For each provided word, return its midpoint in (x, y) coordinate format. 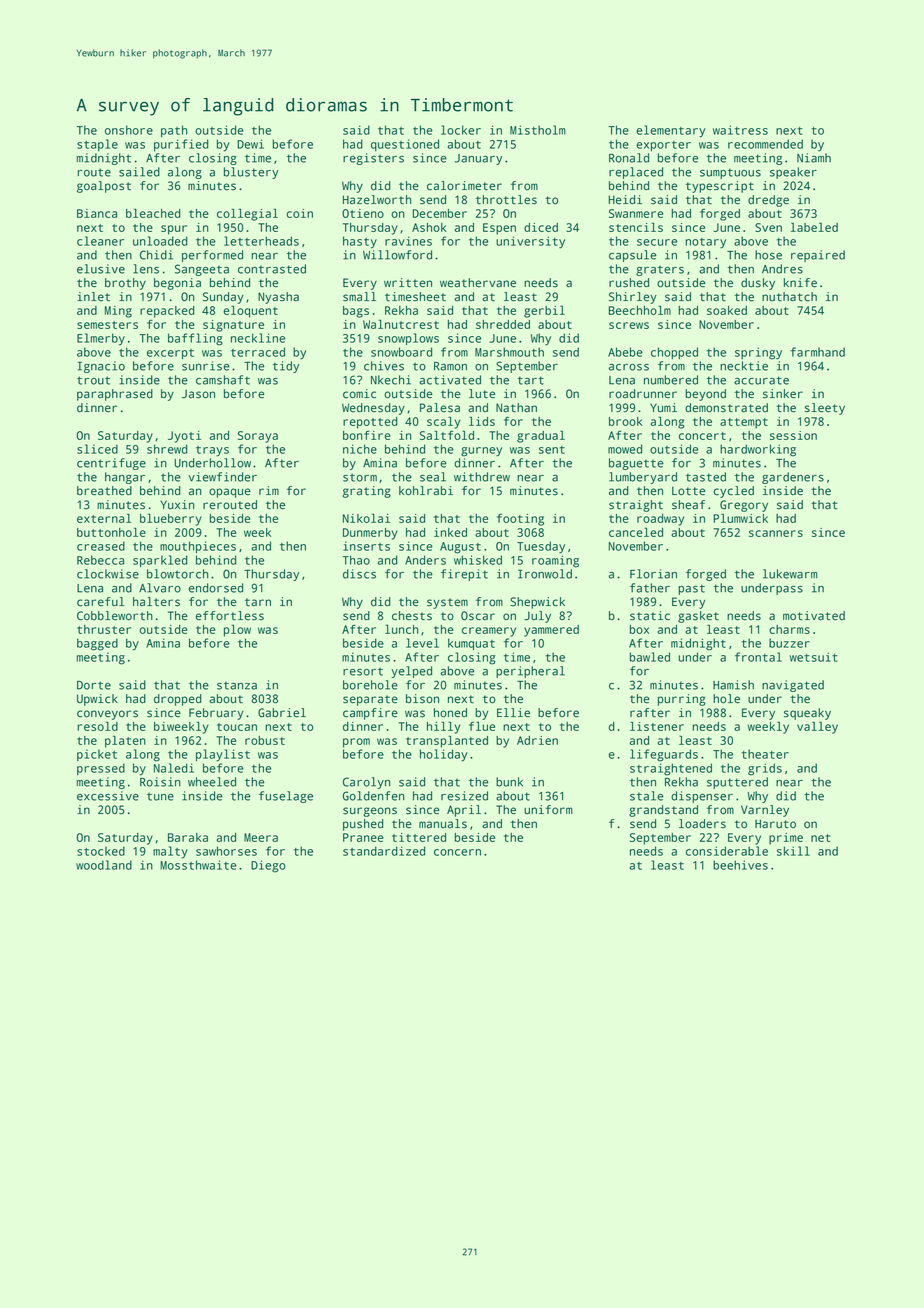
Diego (268, 866)
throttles (506, 200)
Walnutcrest (401, 324)
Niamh (814, 158)
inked (450, 532)
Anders (425, 560)
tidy (286, 367)
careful (100, 602)
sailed (139, 172)
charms (789, 629)
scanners (776, 533)
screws (629, 325)
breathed (104, 491)
